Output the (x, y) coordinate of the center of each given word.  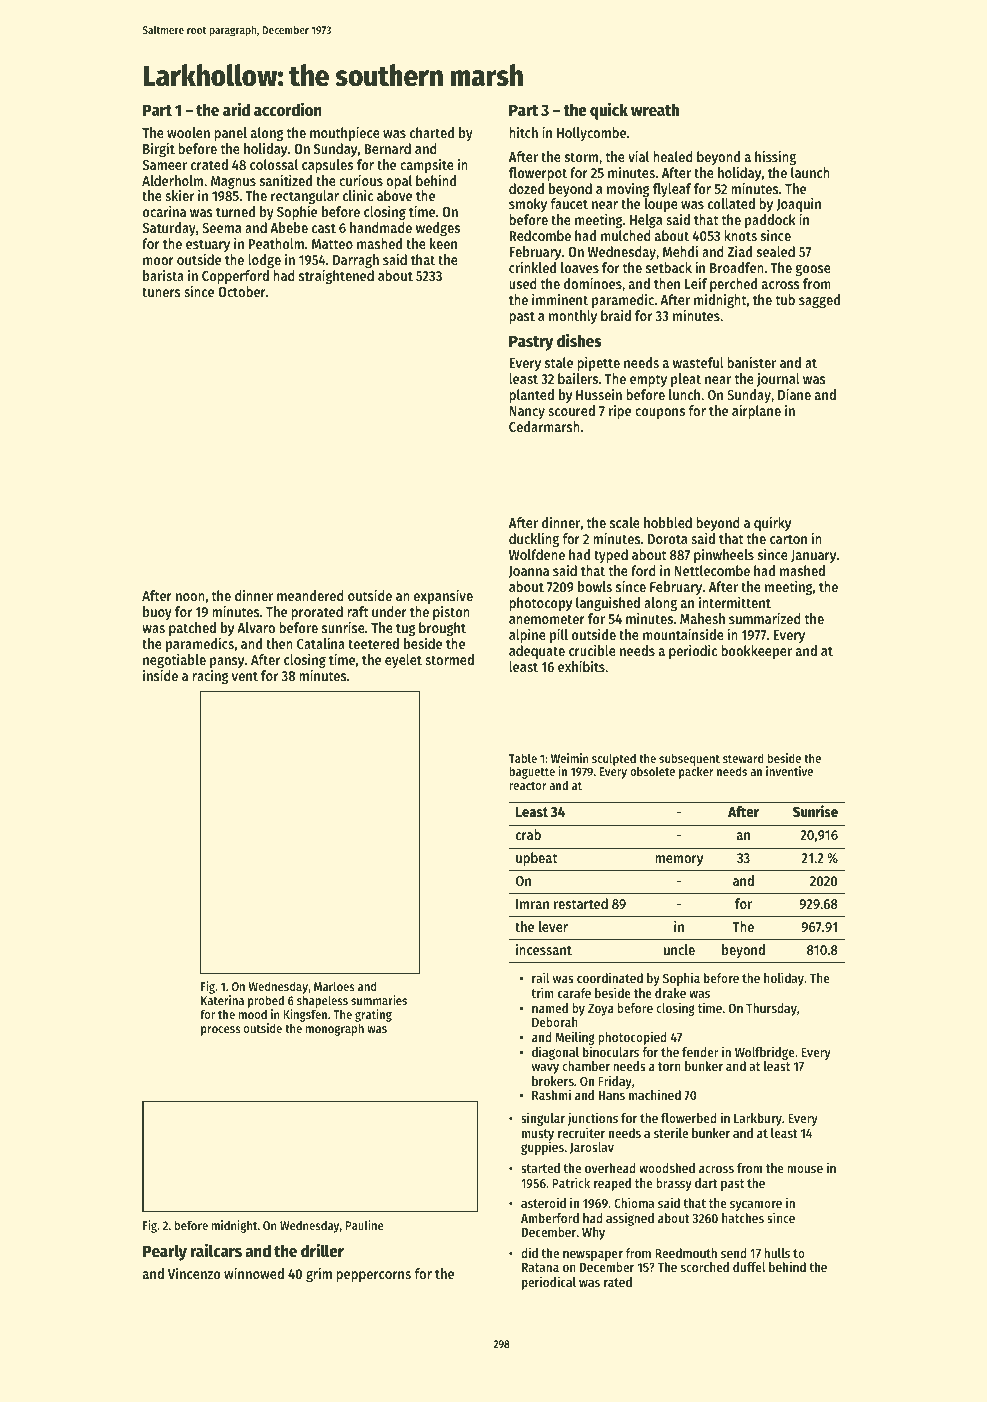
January (813, 556)
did (529, 1252)
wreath (655, 110)
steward (743, 758)
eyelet (403, 661)
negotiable (174, 660)
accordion (288, 109)
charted (432, 132)
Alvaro (256, 627)
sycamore (756, 1206)
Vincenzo (194, 1273)
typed (611, 556)
